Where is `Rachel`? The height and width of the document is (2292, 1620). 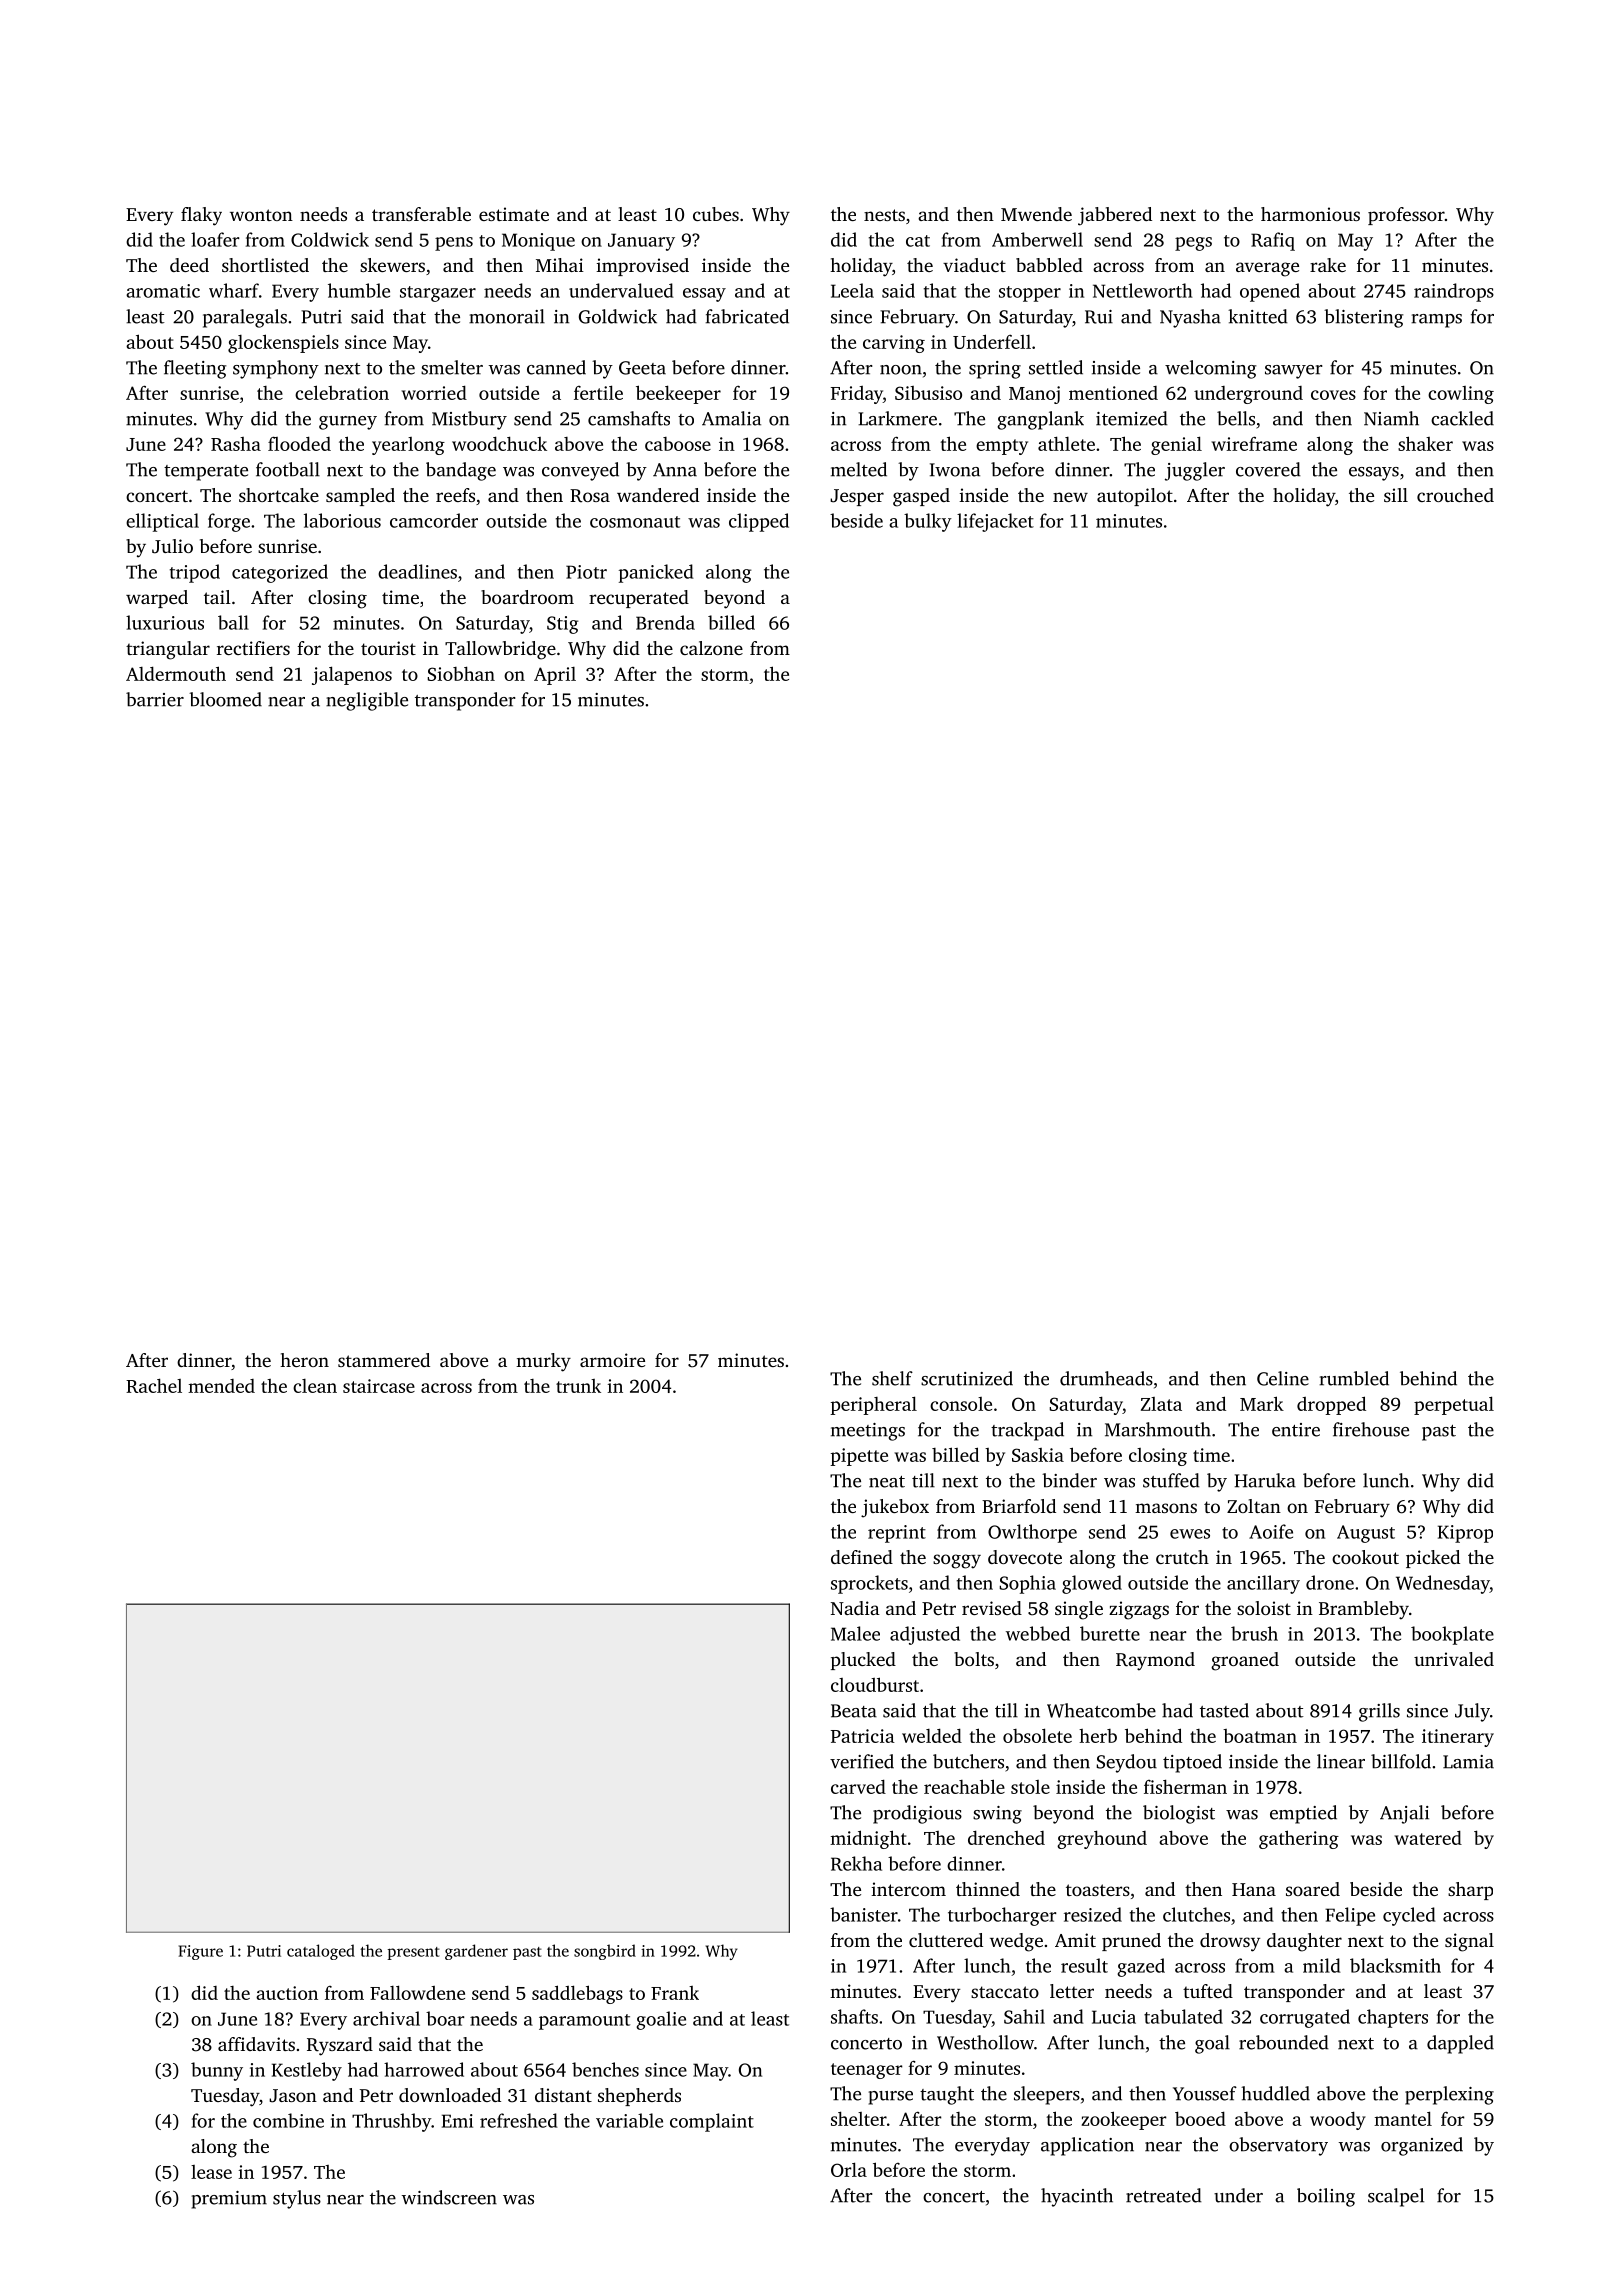 Rachel is located at coordinates (154, 1385).
